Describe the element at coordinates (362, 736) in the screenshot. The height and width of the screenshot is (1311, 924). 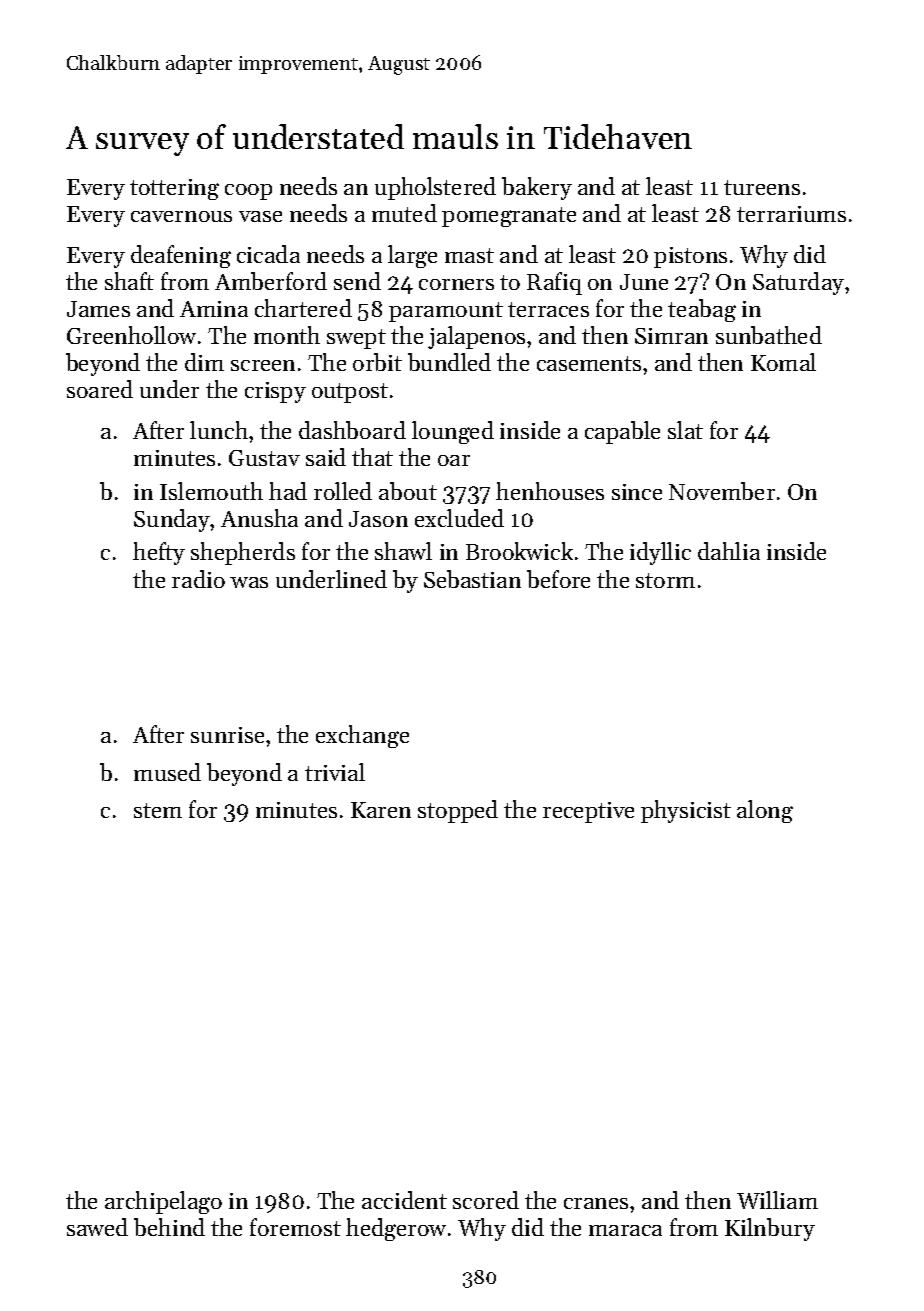
I see `exchange` at that location.
